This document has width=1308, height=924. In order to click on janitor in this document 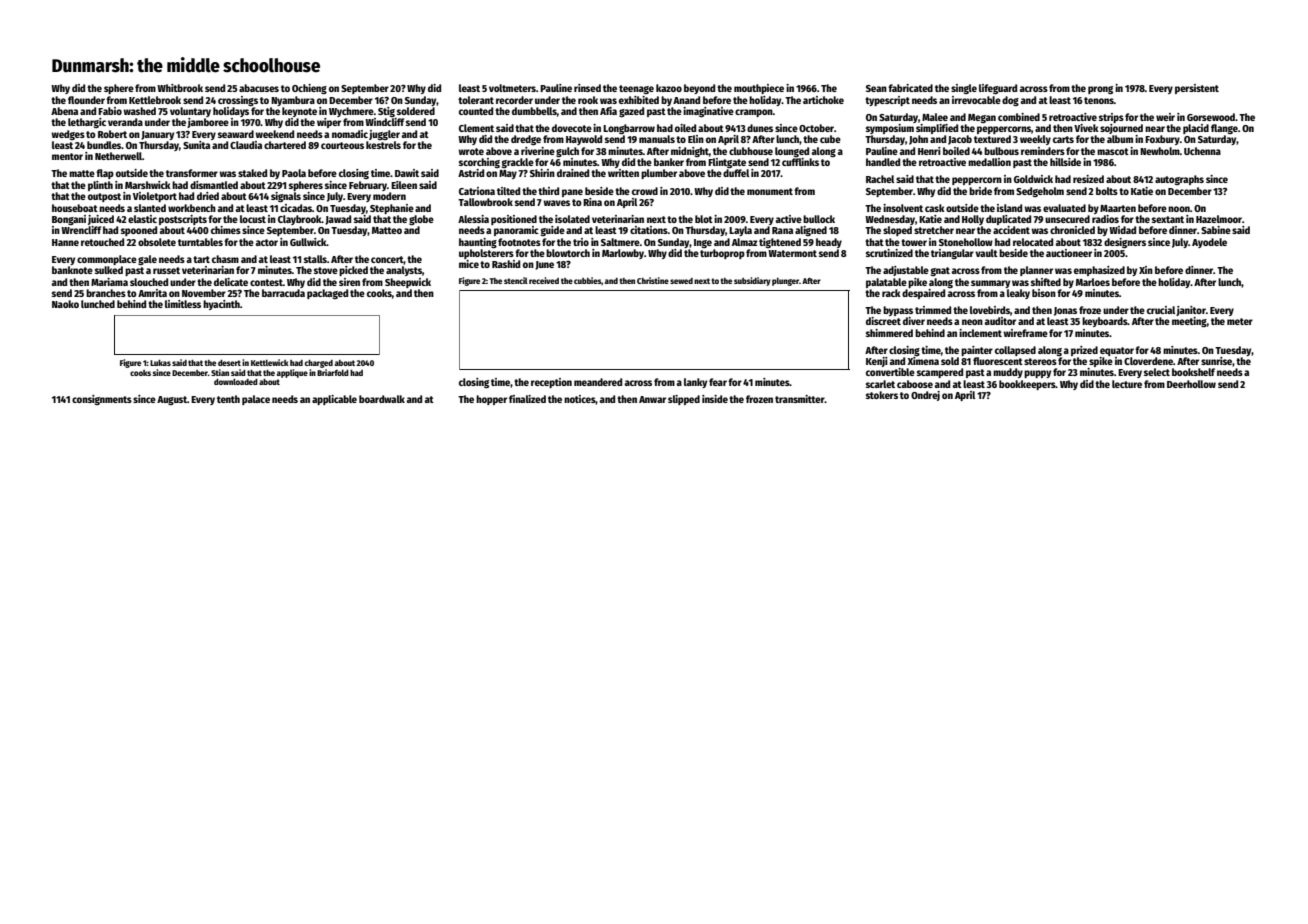, I will do `click(1191, 311)`.
